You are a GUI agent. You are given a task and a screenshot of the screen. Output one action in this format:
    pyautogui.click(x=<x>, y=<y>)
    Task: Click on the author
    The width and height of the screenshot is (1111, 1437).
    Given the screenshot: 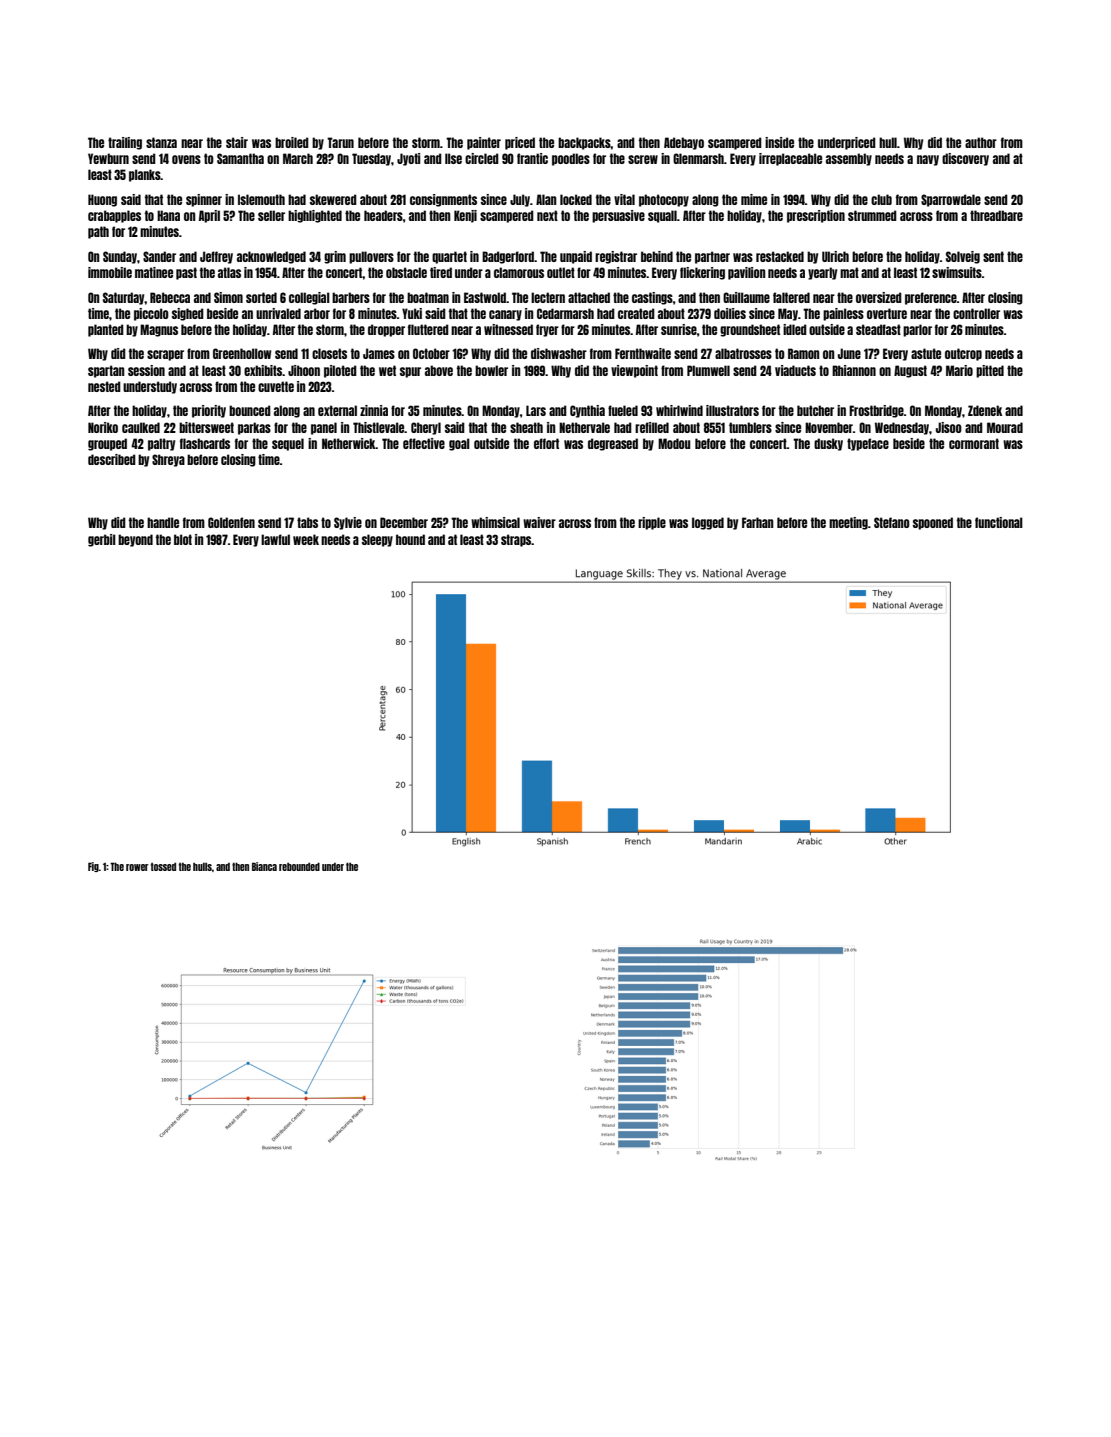 What is the action you would take?
    pyautogui.click(x=981, y=142)
